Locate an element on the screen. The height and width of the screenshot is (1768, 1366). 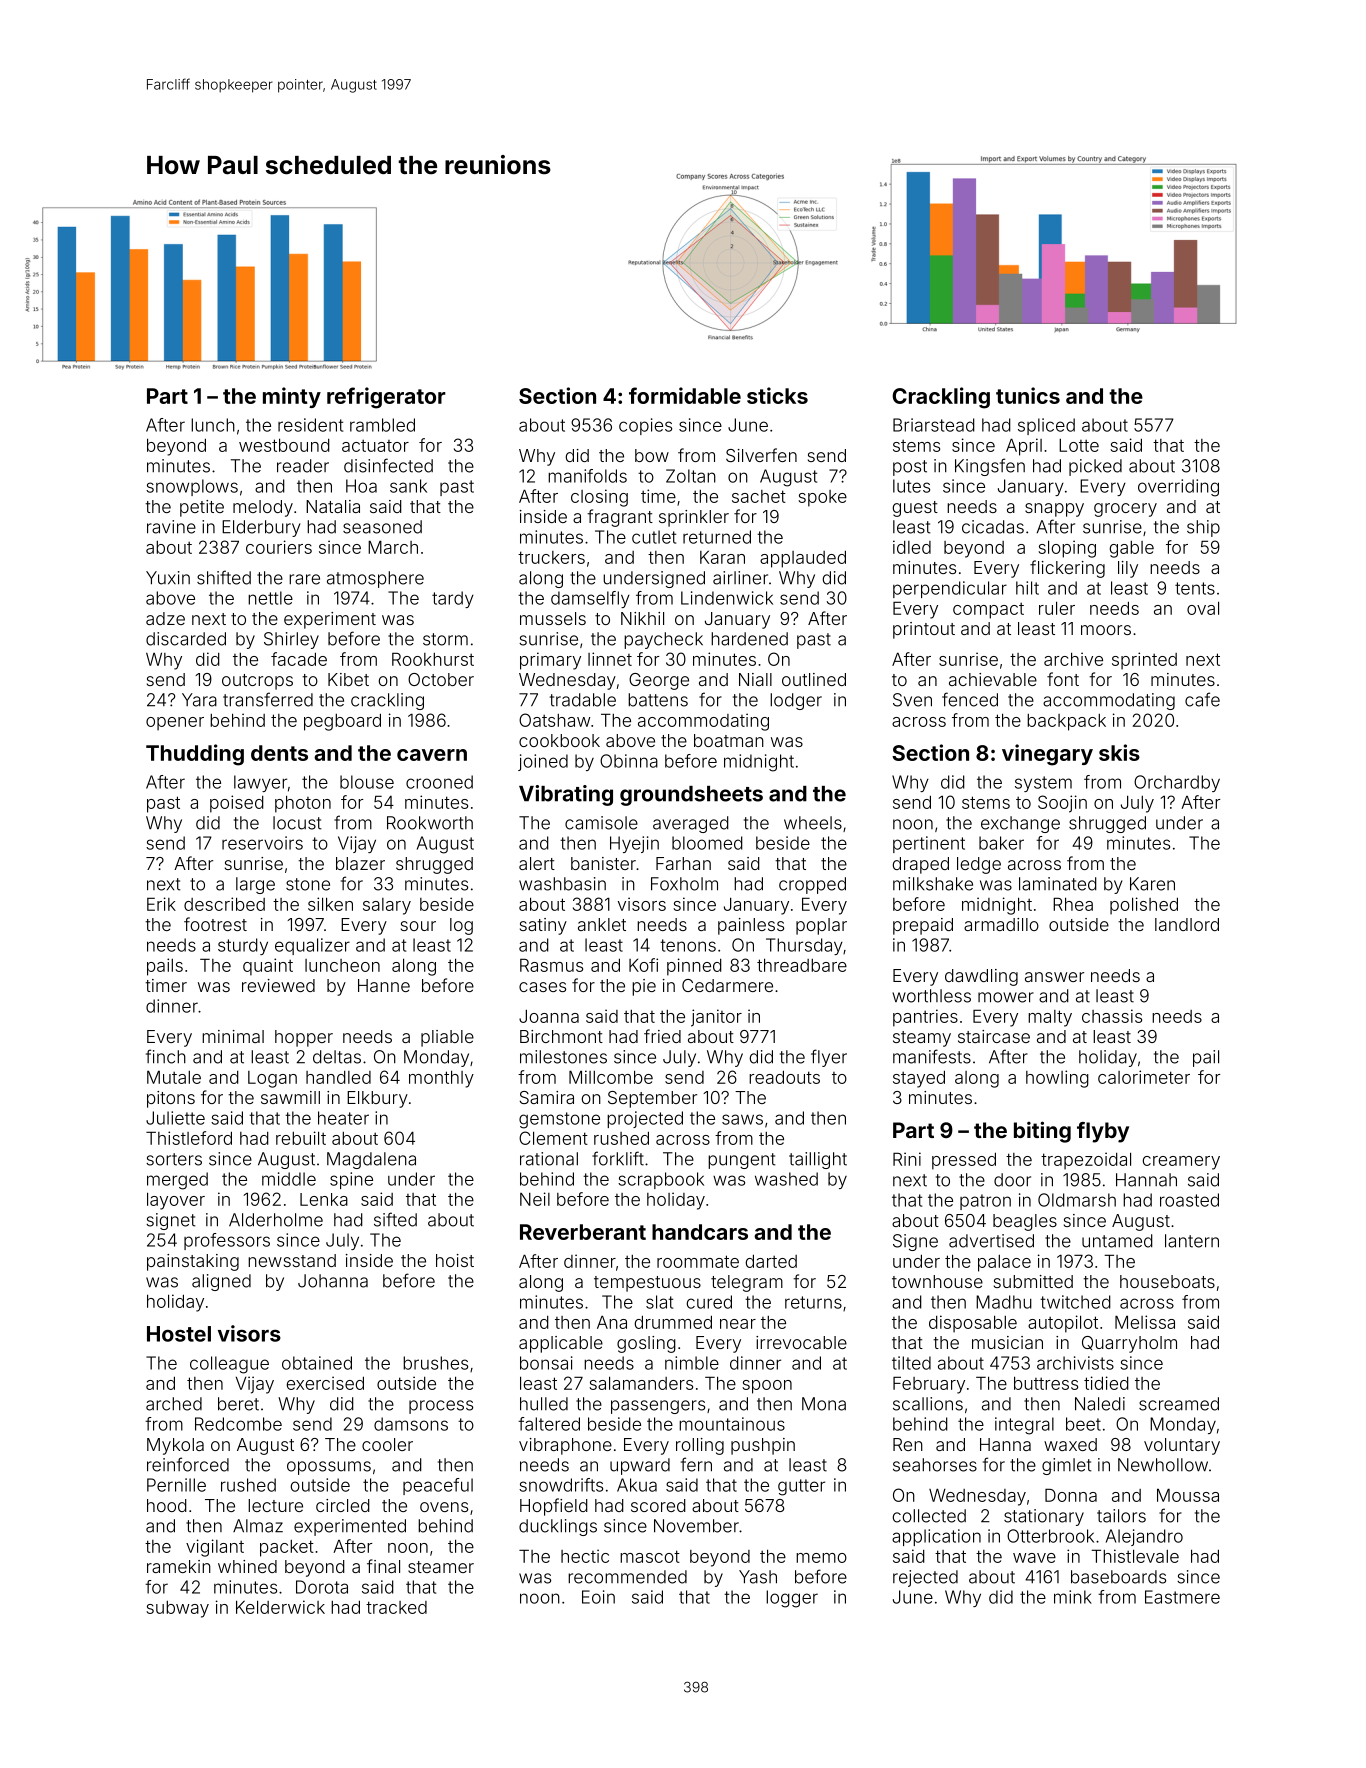
opener is located at coordinates (175, 724).
